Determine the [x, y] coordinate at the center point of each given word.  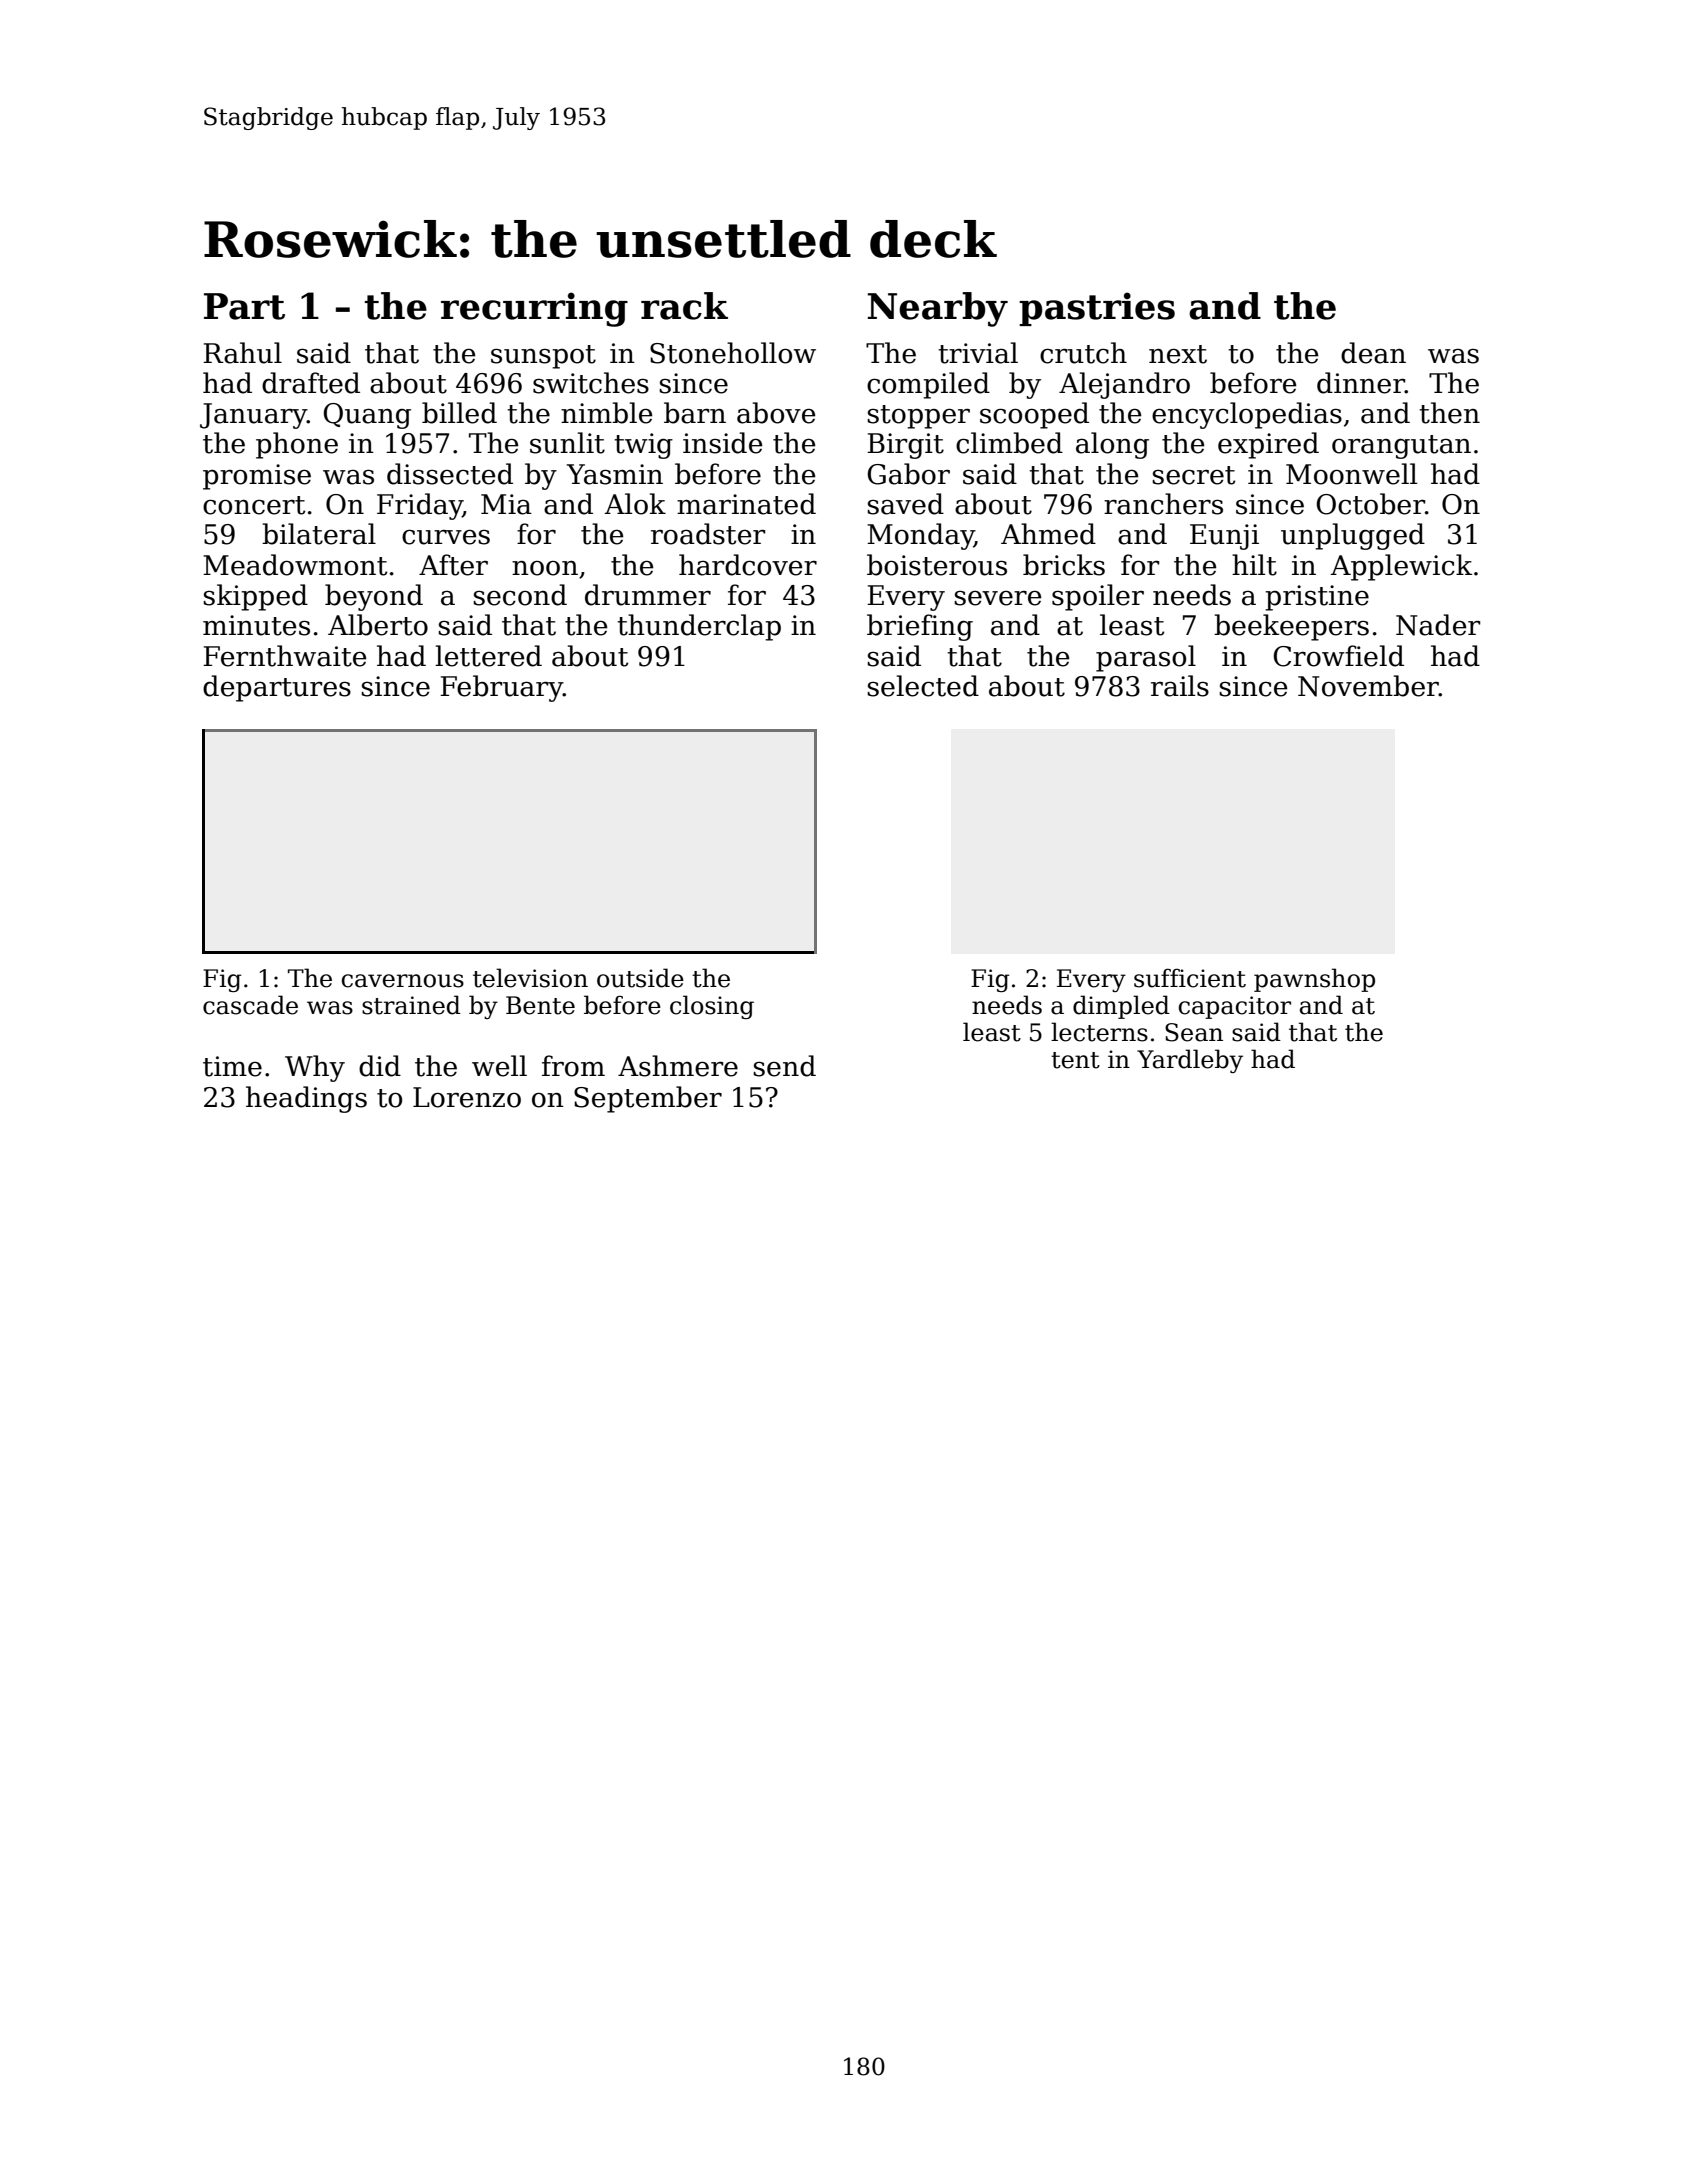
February [501, 688]
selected [923, 686]
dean [1373, 353]
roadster [708, 534]
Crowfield [1338, 656]
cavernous [403, 981]
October [1370, 504]
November [1368, 686]
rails [1180, 686]
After [453, 565]
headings [306, 1099]
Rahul [242, 353]
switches [591, 383]
